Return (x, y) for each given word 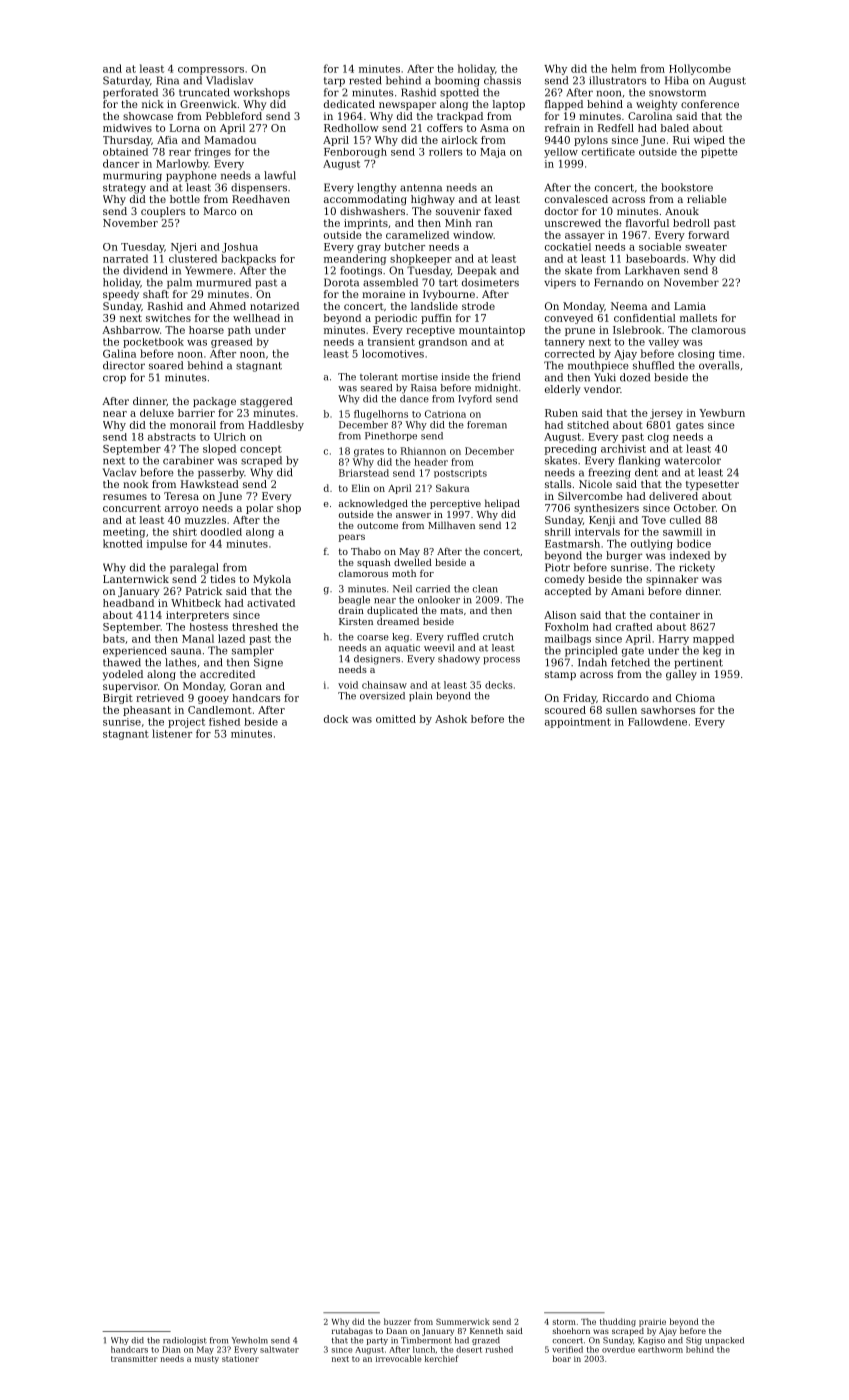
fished (224, 722)
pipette (719, 153)
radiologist (185, 1341)
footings (361, 271)
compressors (211, 71)
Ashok (451, 719)
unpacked (724, 1341)
